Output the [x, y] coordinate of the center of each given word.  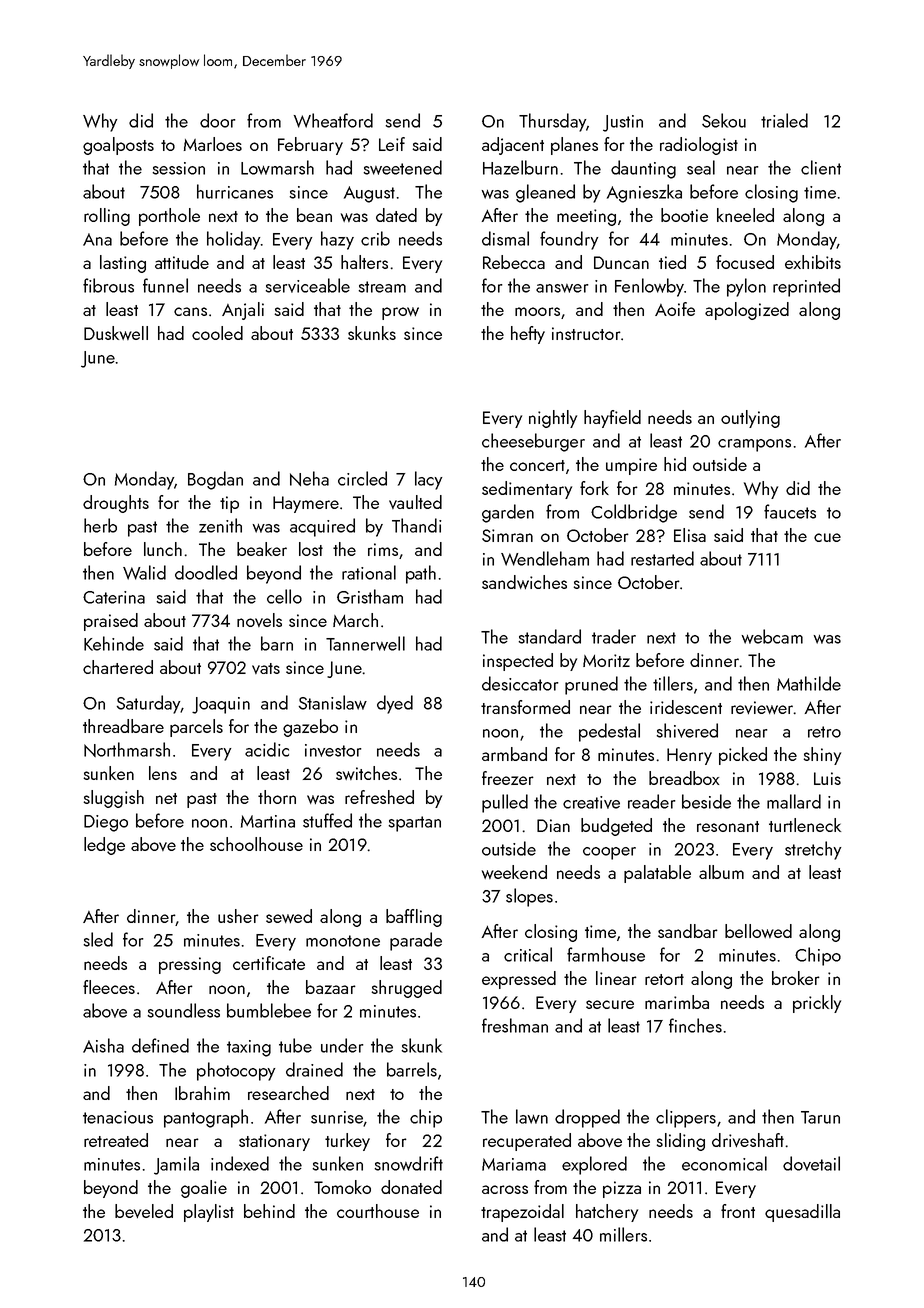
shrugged [407, 989]
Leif [392, 144]
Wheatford [333, 120]
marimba [677, 1002]
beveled [144, 1211]
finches [695, 1025]
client [821, 167]
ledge [104, 846]
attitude [182, 262]
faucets [790, 511]
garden [508, 513]
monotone [343, 941]
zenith [220, 525]
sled [98, 939]
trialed [784, 120]
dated [396, 215]
